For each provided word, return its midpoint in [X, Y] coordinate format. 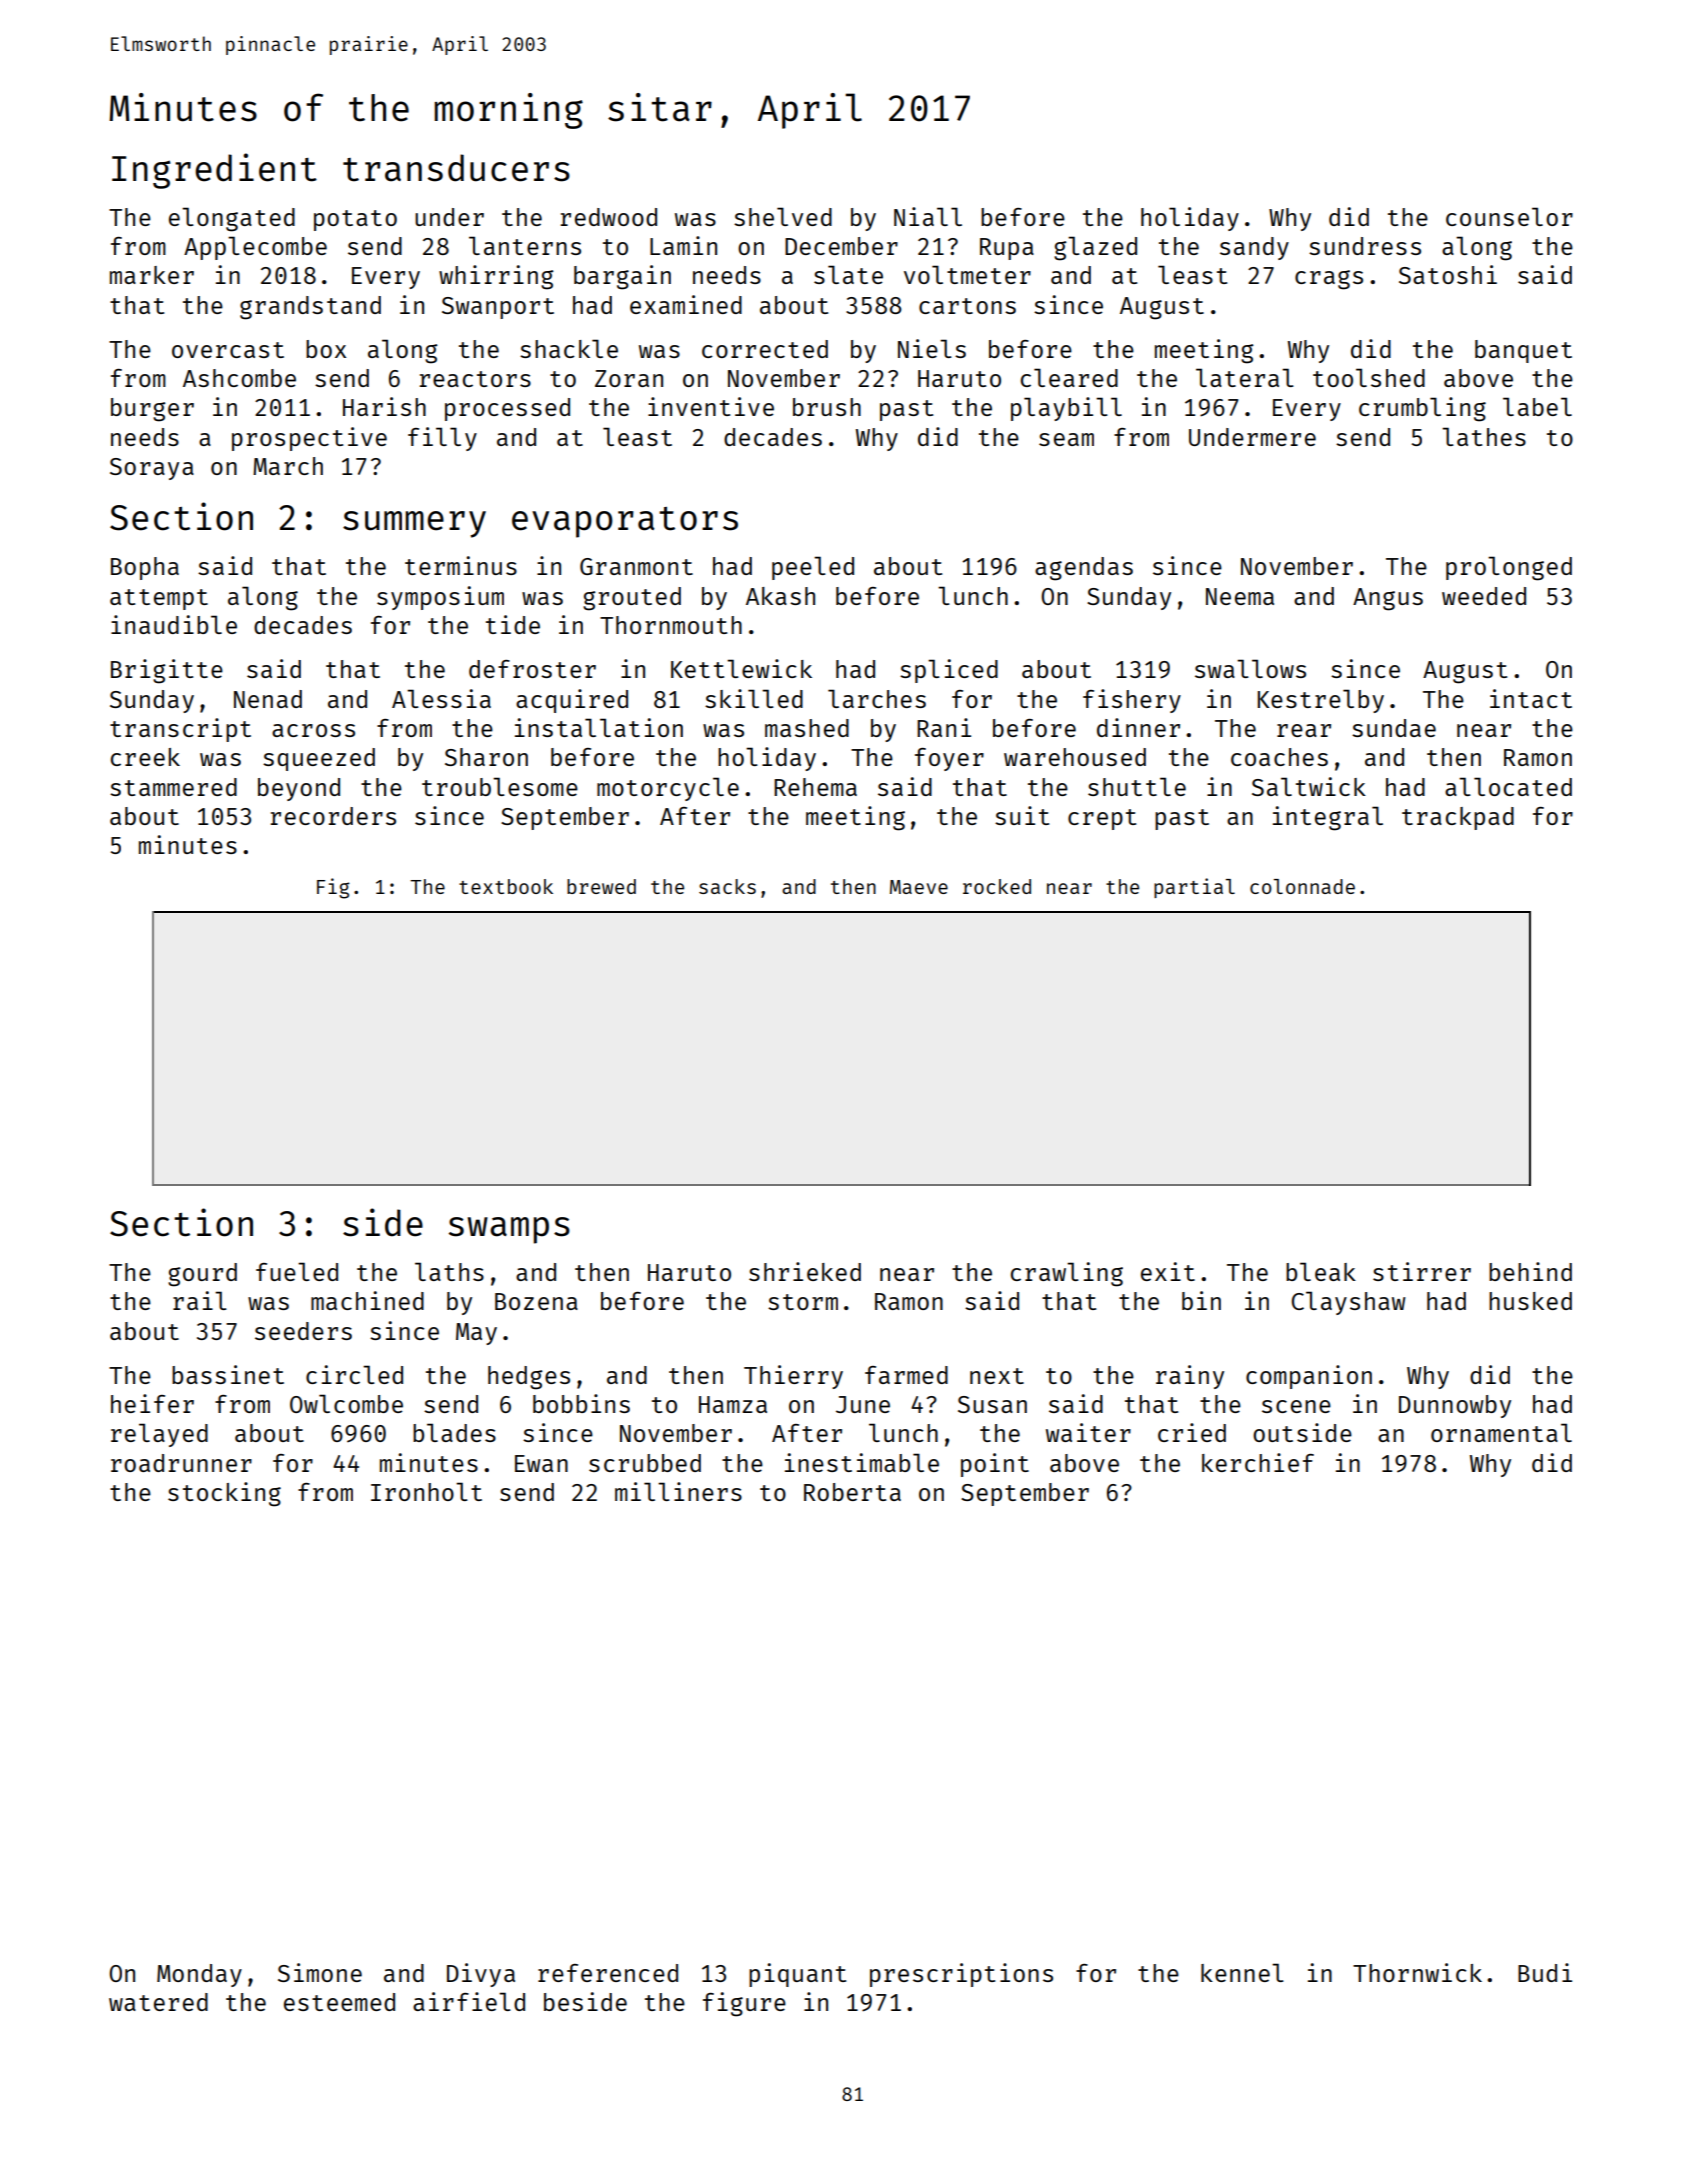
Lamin [683, 245]
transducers [456, 168]
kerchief [1258, 1462]
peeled [813, 568]
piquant [797, 1975]
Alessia [441, 698]
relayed [159, 1435]
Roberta [852, 1492]
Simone [320, 1972]
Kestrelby [1321, 701]
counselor [1509, 216]
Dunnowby [1455, 1406]
